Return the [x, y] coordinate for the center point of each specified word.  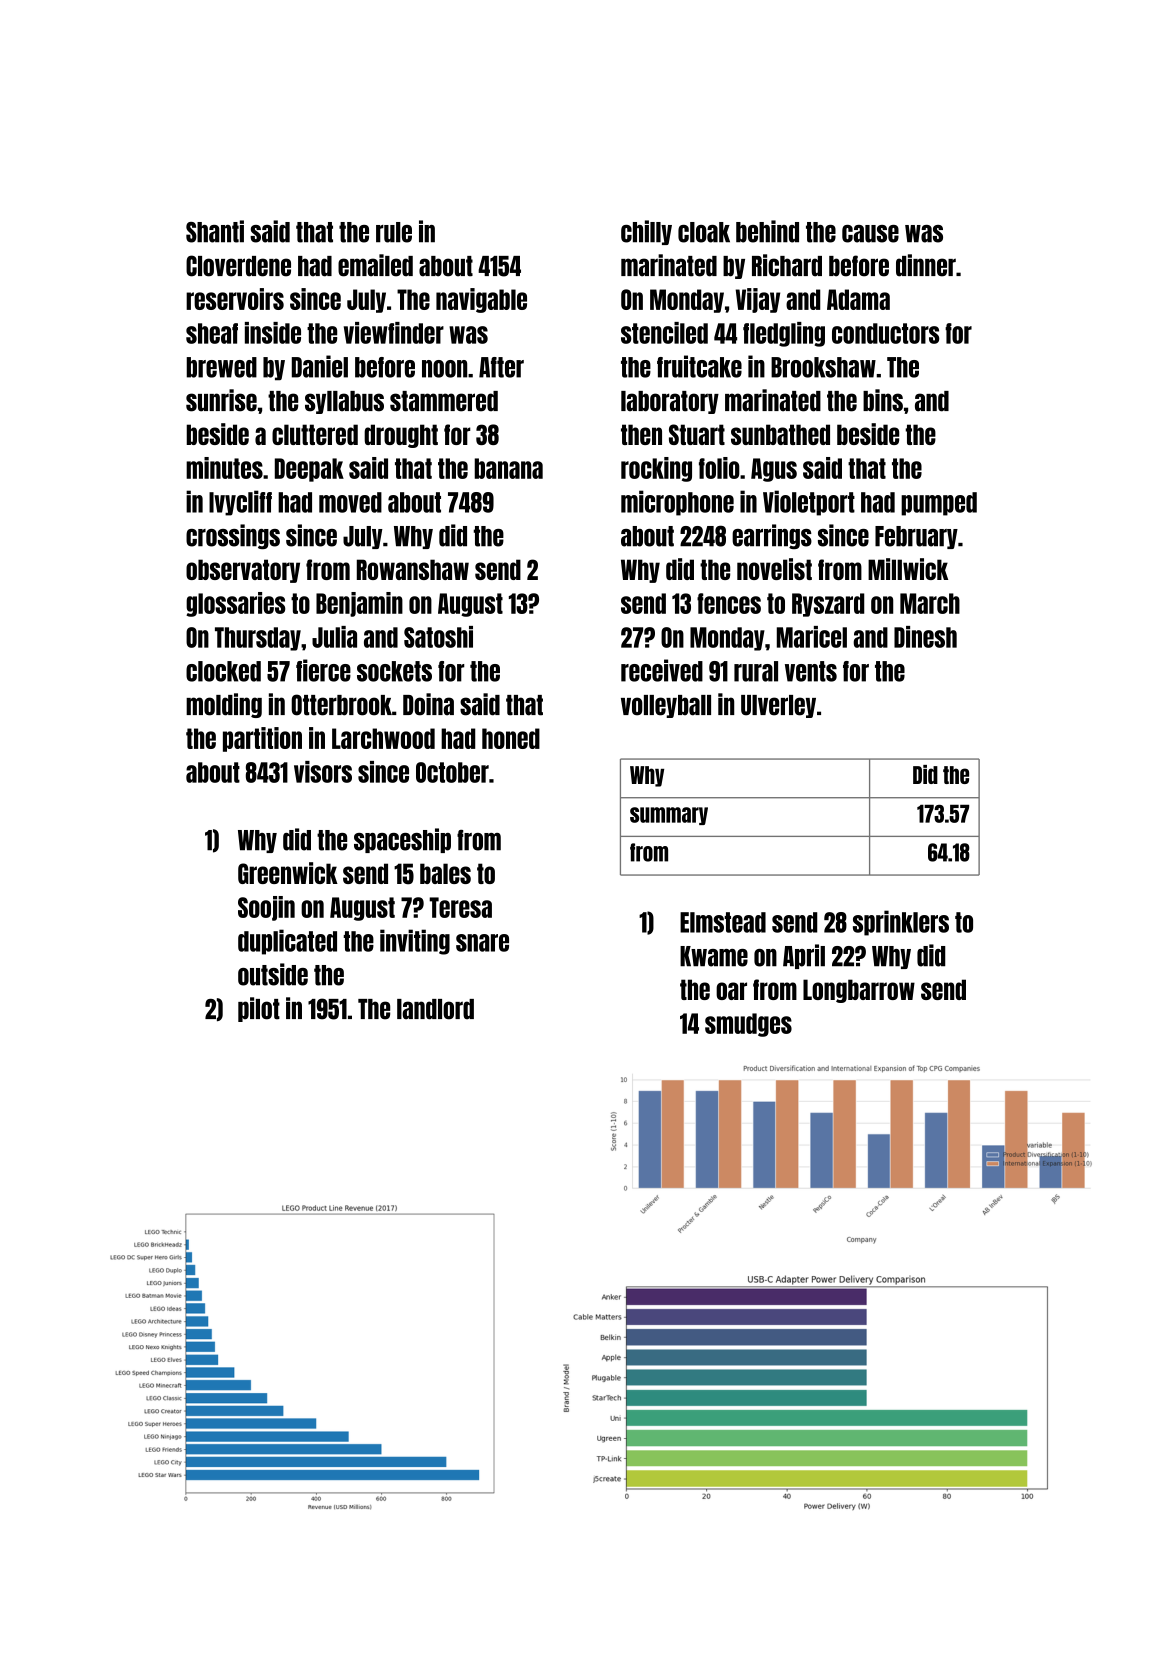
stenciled [664, 333]
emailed [375, 265]
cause [870, 234]
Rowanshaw [413, 569]
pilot [259, 1009]
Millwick [908, 569]
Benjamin [359, 604]
